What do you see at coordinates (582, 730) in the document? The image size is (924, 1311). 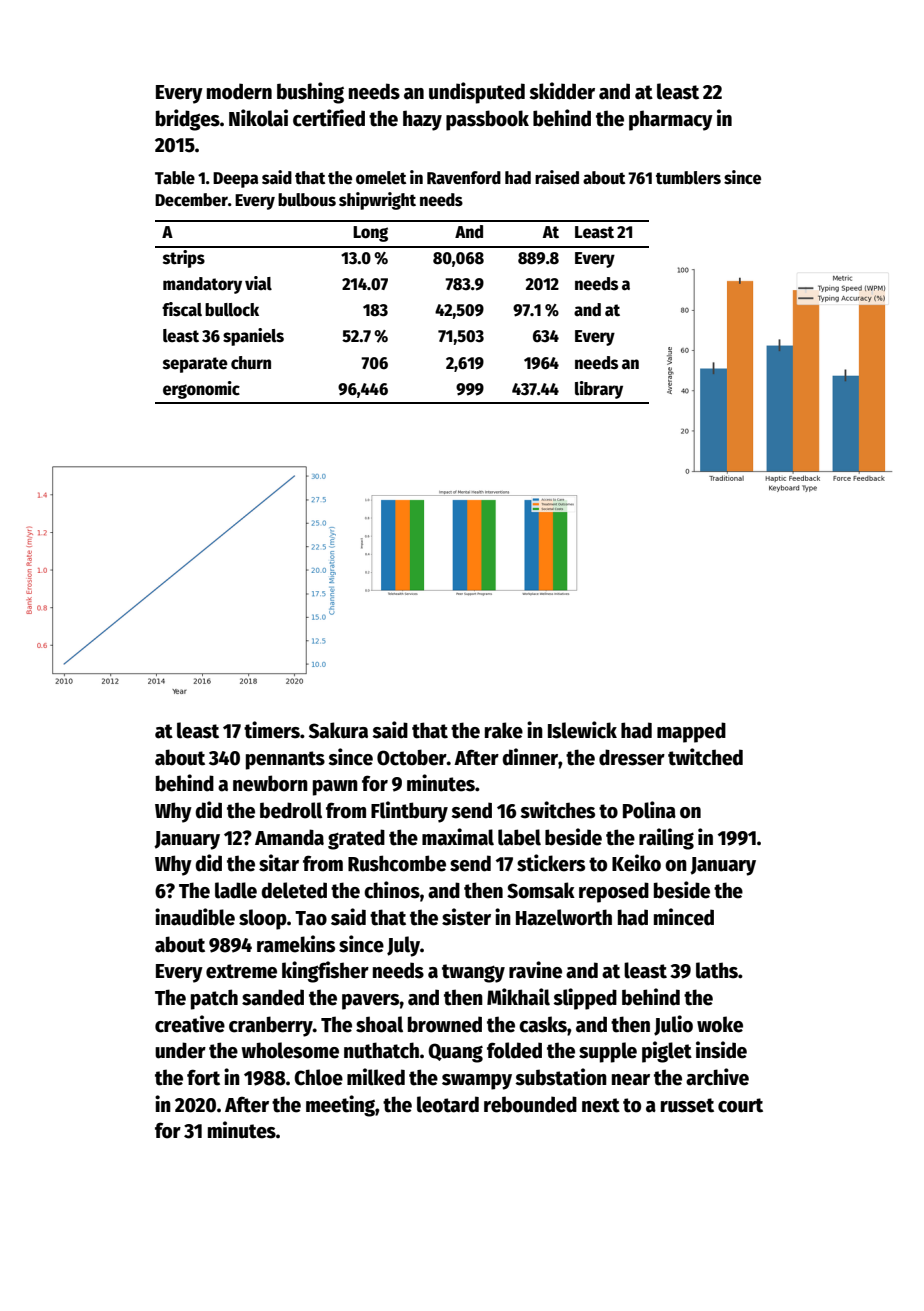 I see `Islewick` at bounding box center [582, 730].
